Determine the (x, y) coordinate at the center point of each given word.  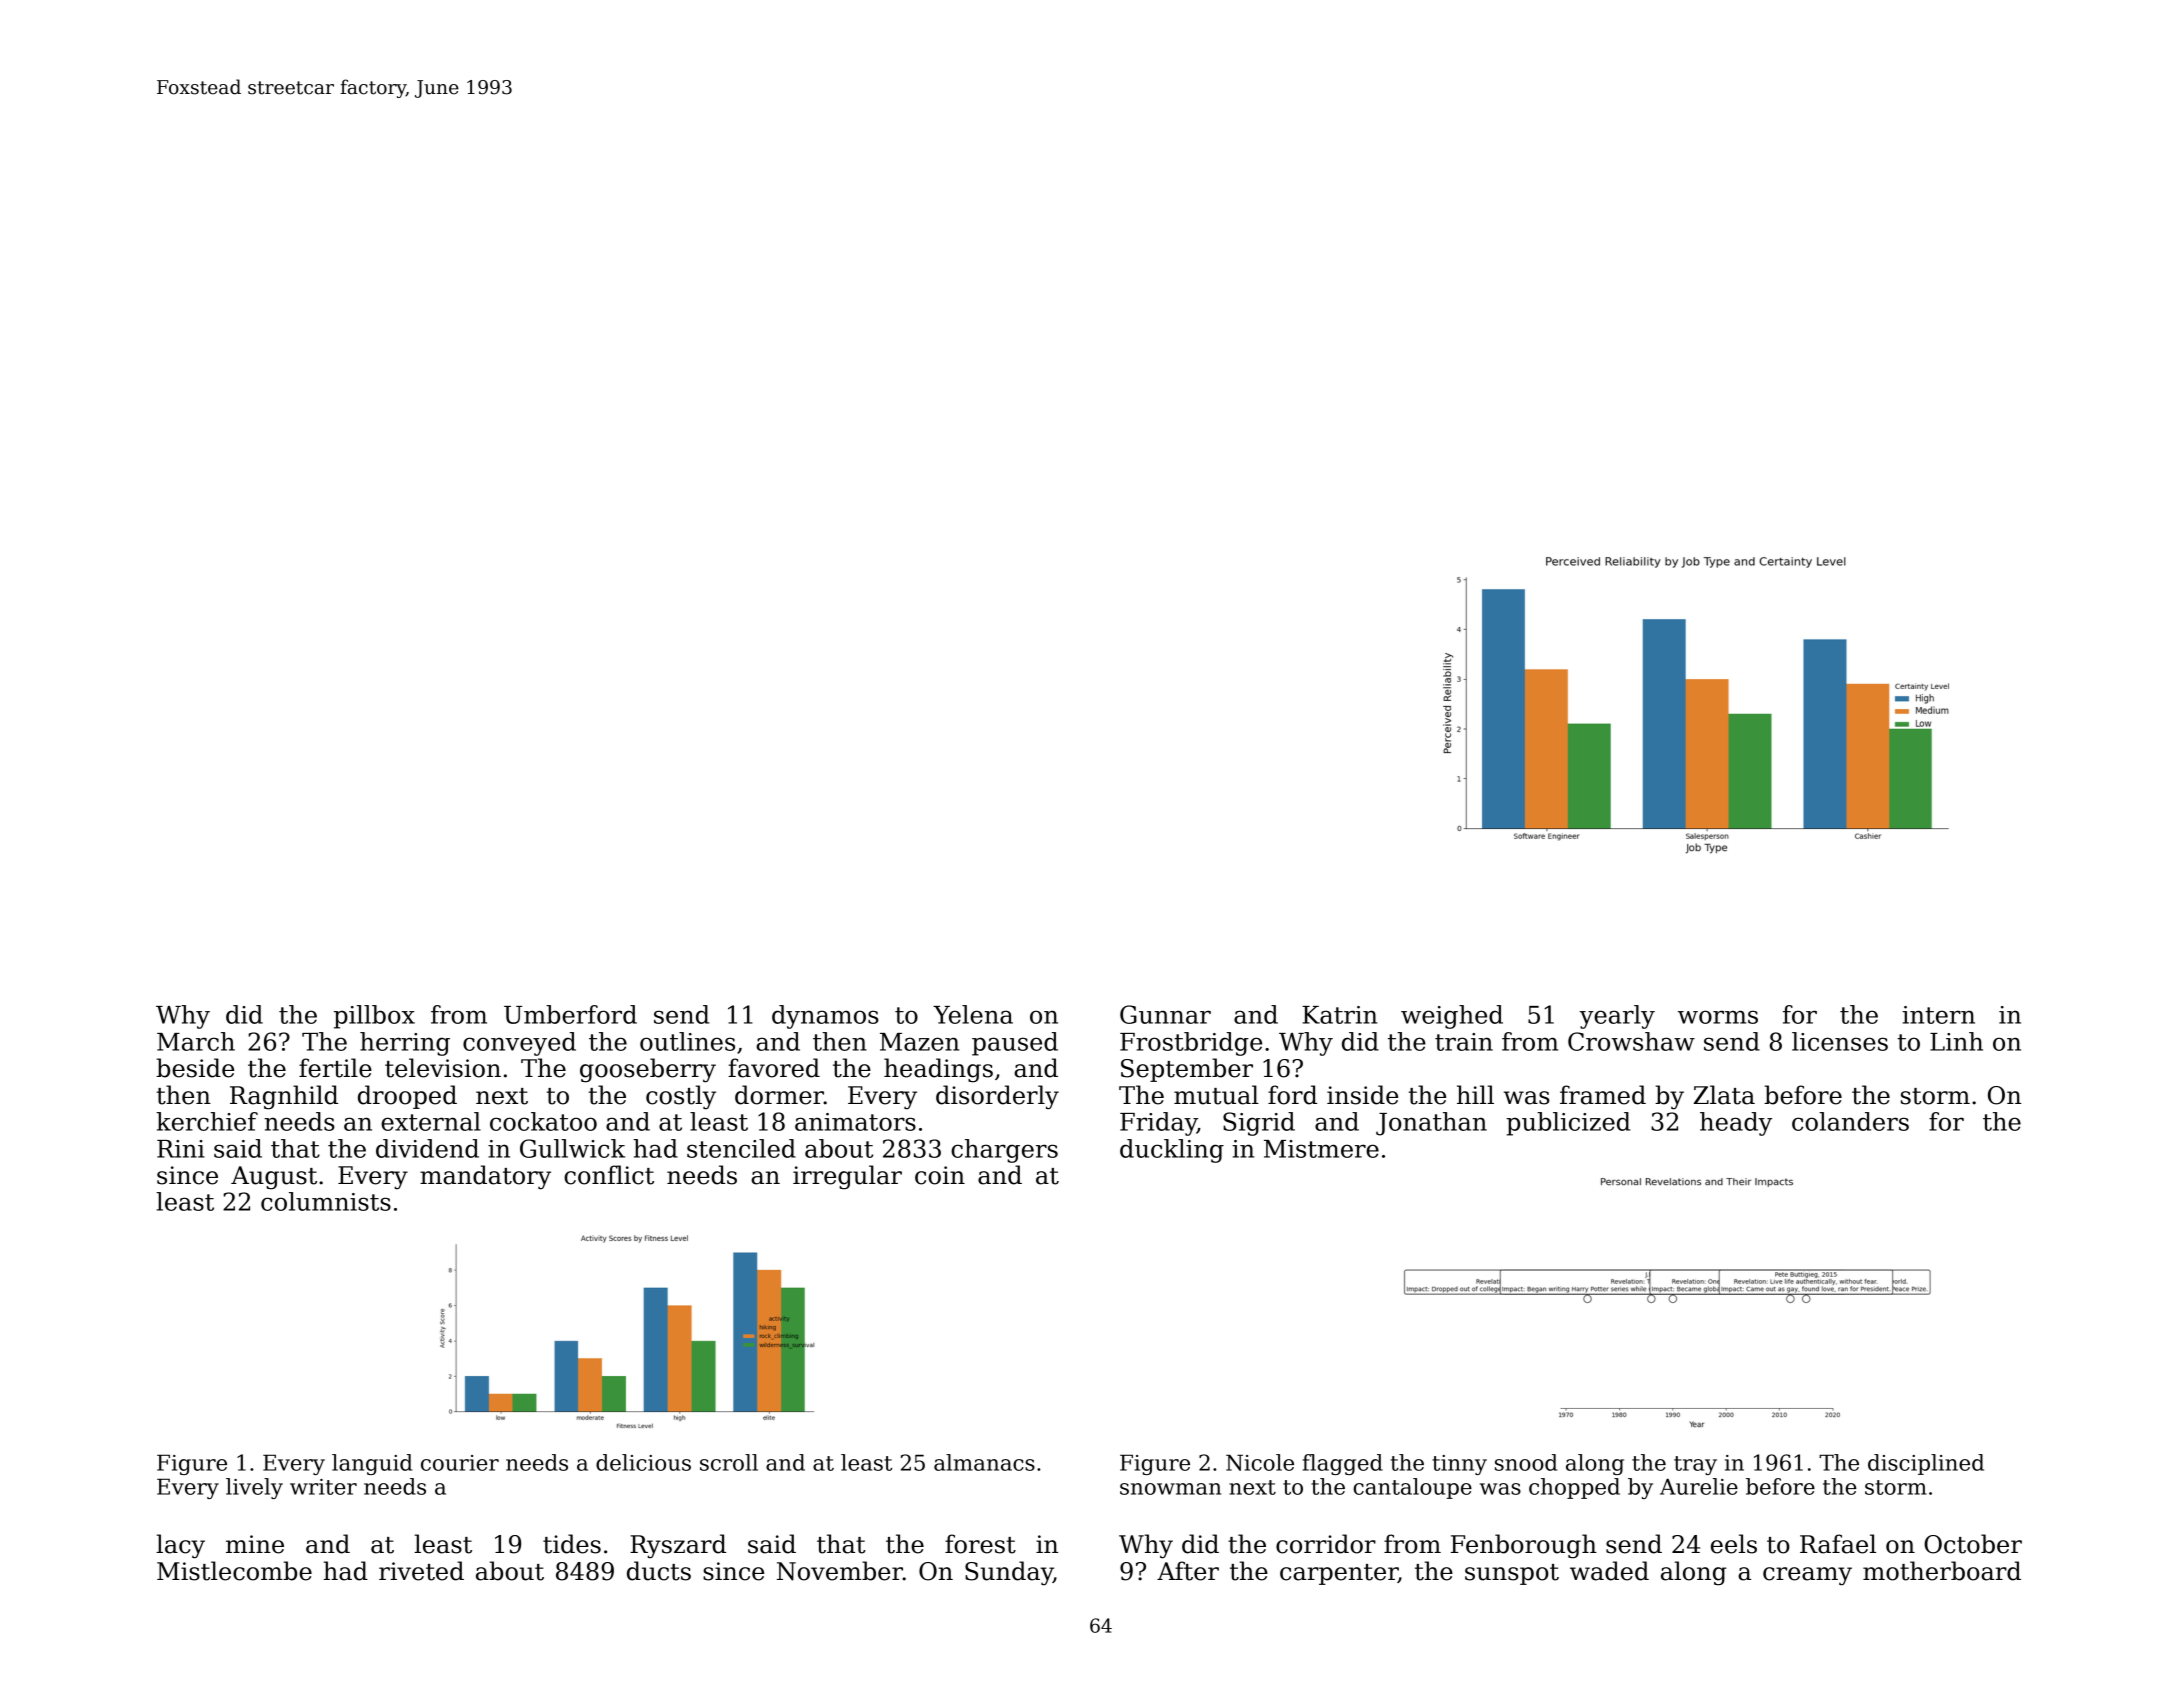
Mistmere (1321, 1149)
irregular (847, 1177)
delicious (643, 1462)
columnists (326, 1201)
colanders (1850, 1121)
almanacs (984, 1462)
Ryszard (678, 1546)
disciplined (1926, 1464)
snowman (1170, 1489)
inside (1362, 1095)
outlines (687, 1041)
